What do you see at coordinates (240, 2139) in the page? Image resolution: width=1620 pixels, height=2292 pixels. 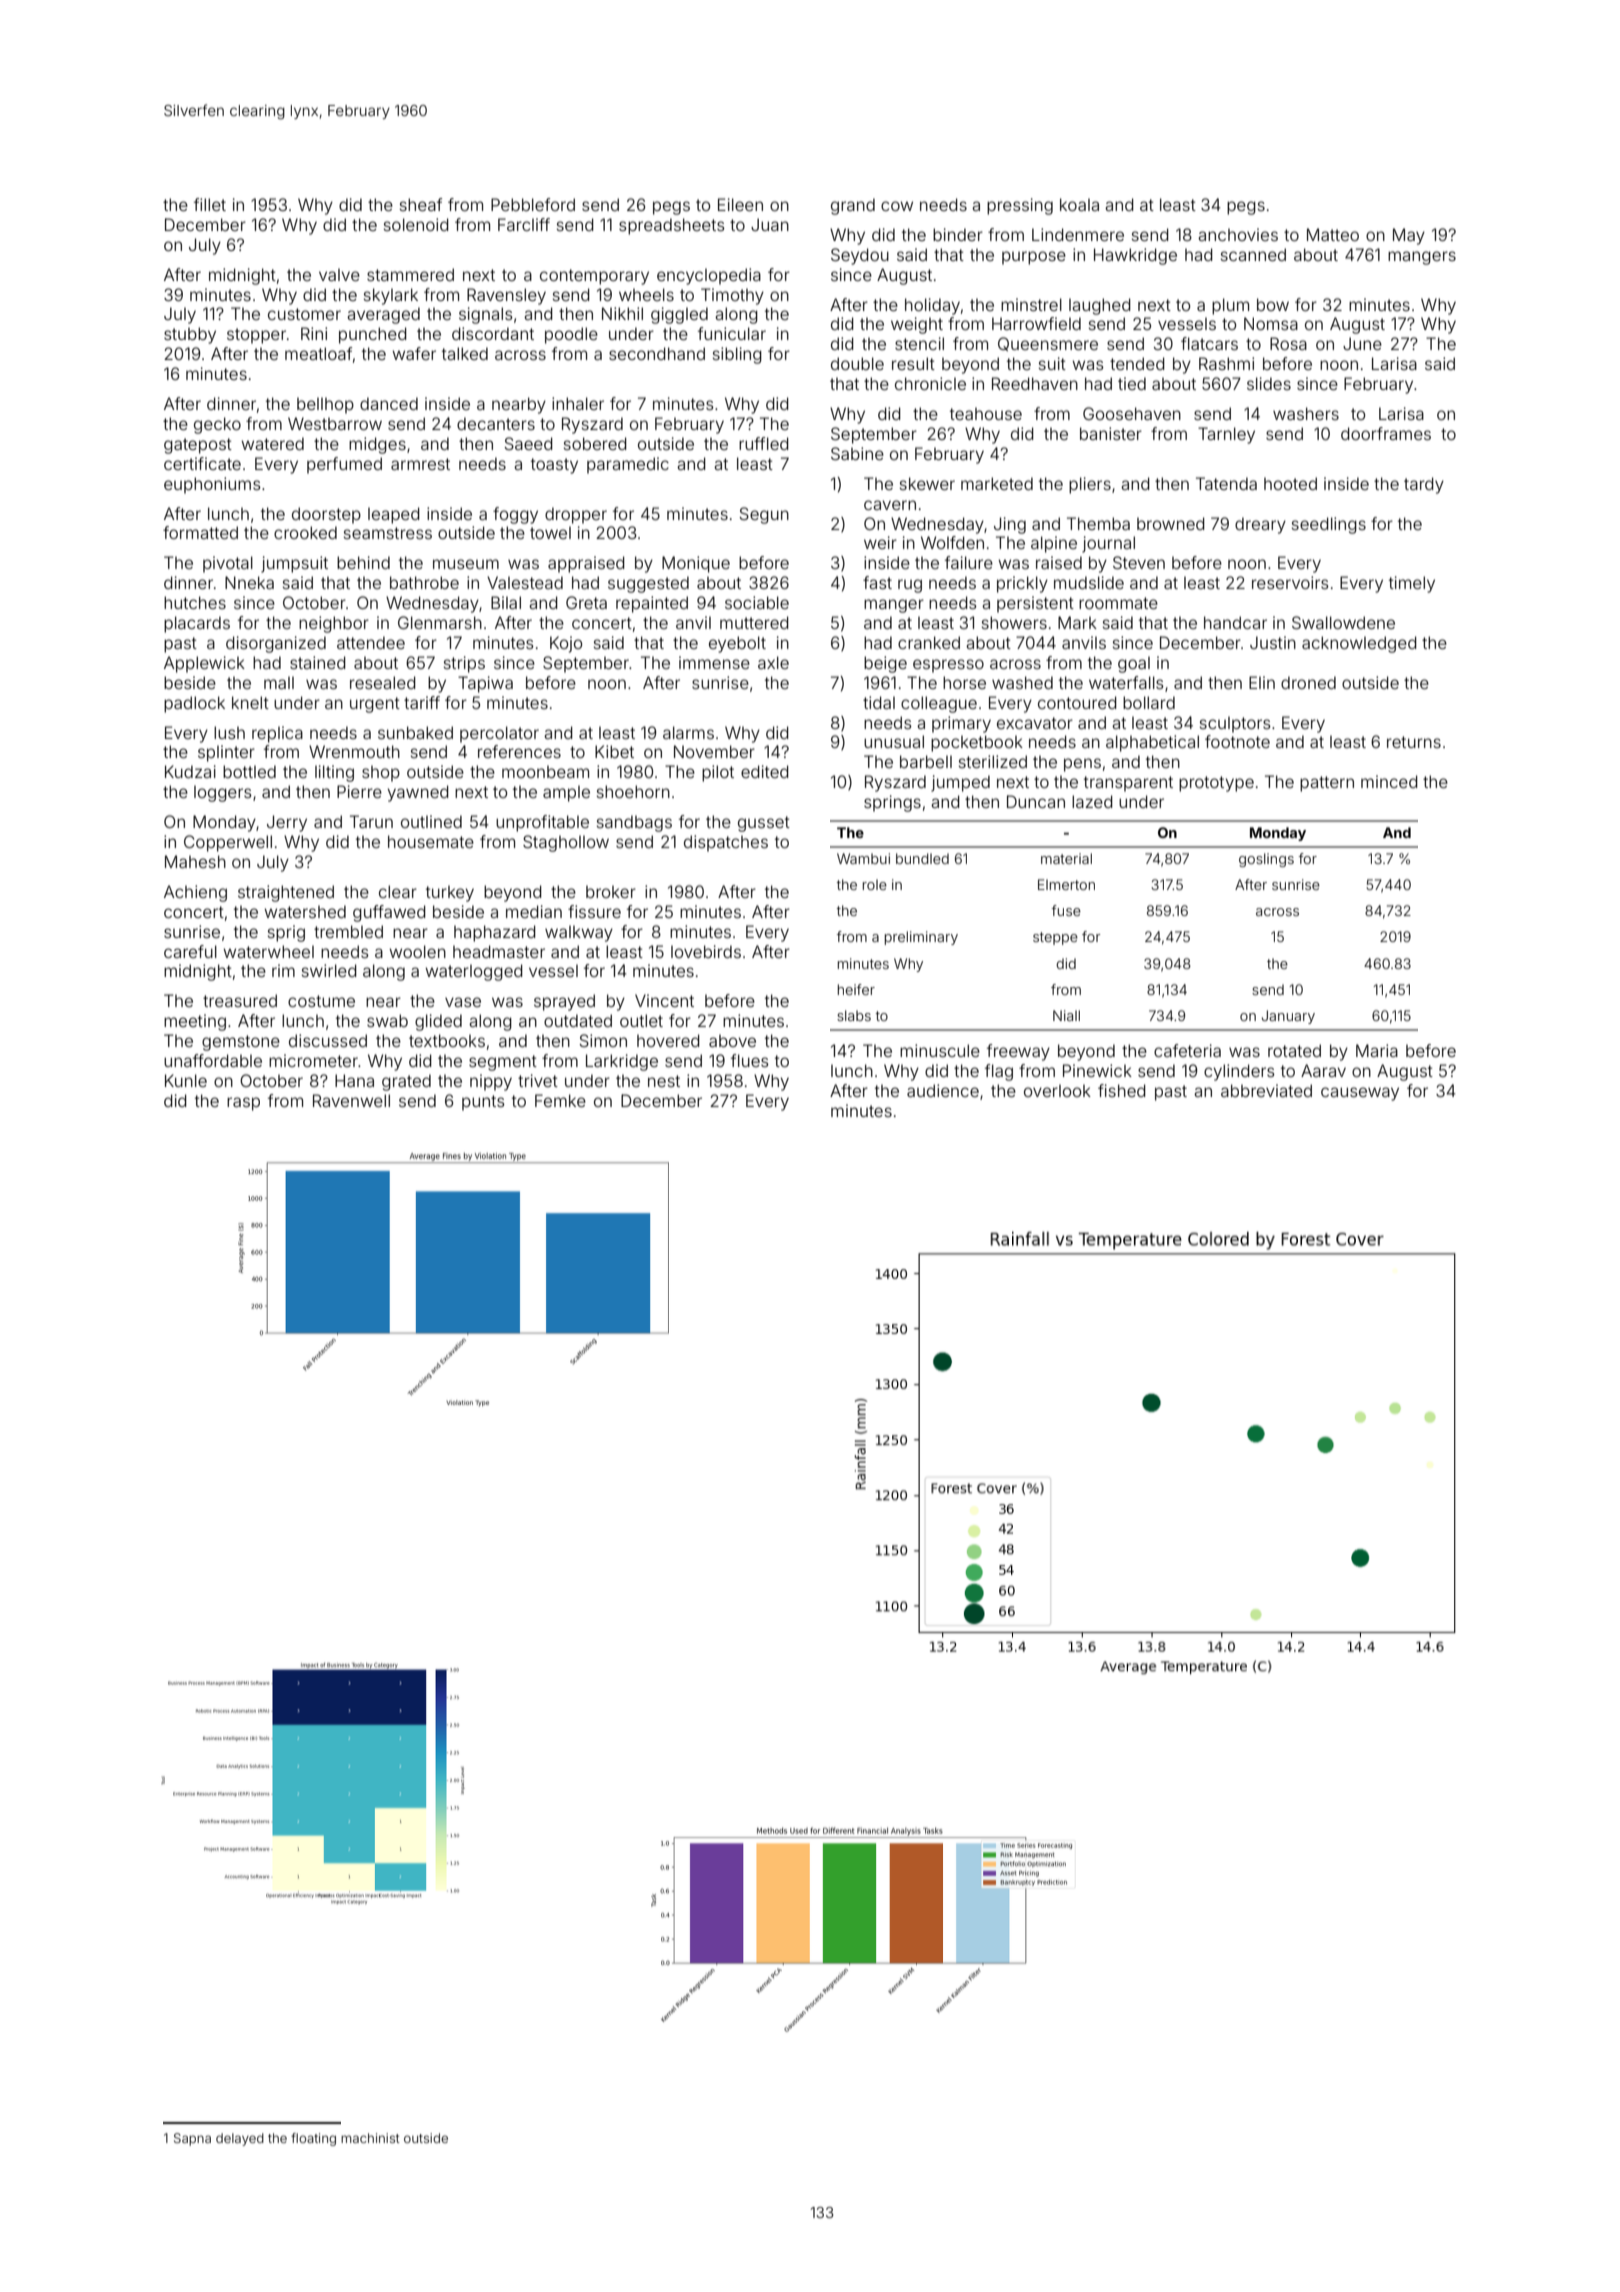 I see `delayed` at bounding box center [240, 2139].
